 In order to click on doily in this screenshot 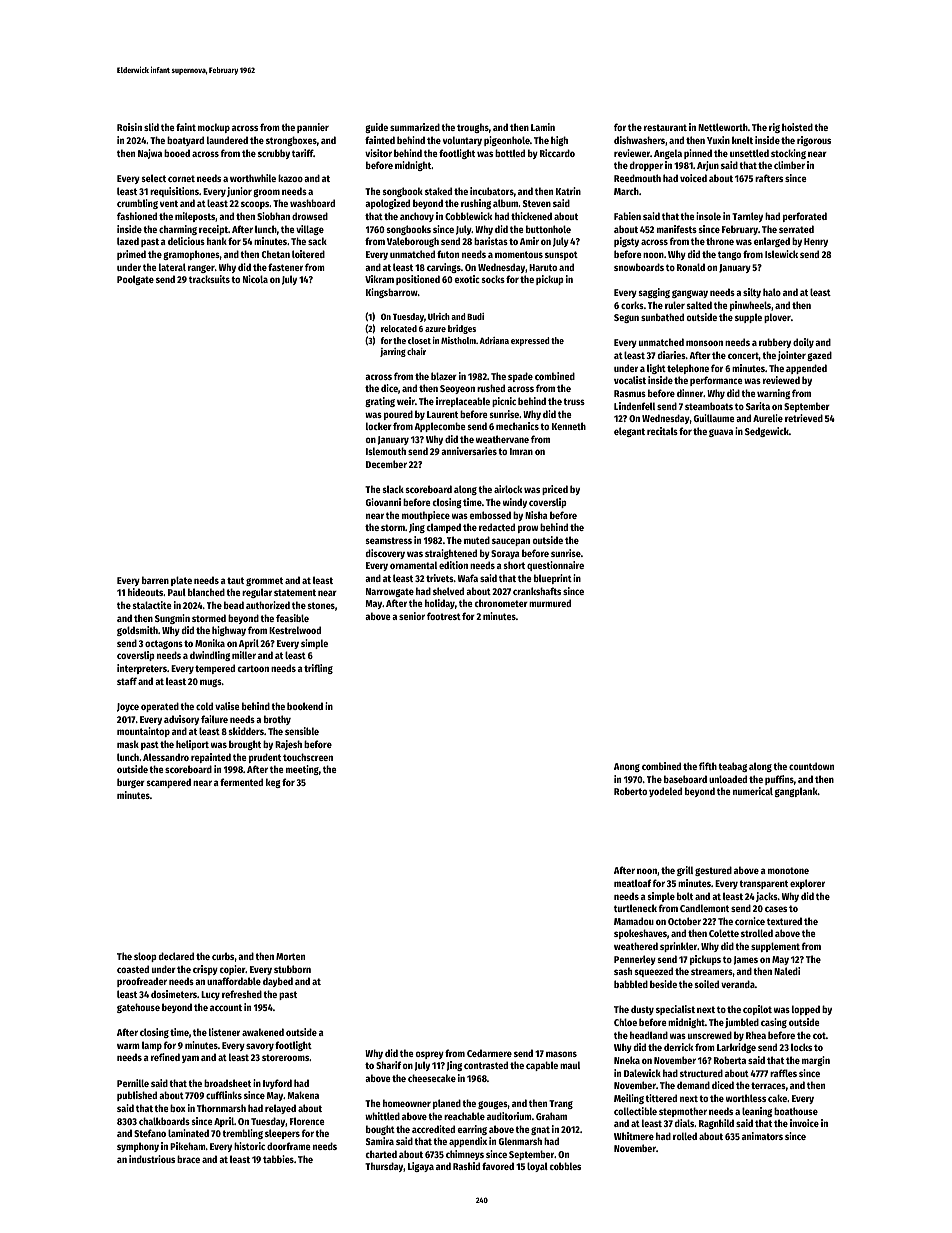, I will do `click(803, 343)`.
